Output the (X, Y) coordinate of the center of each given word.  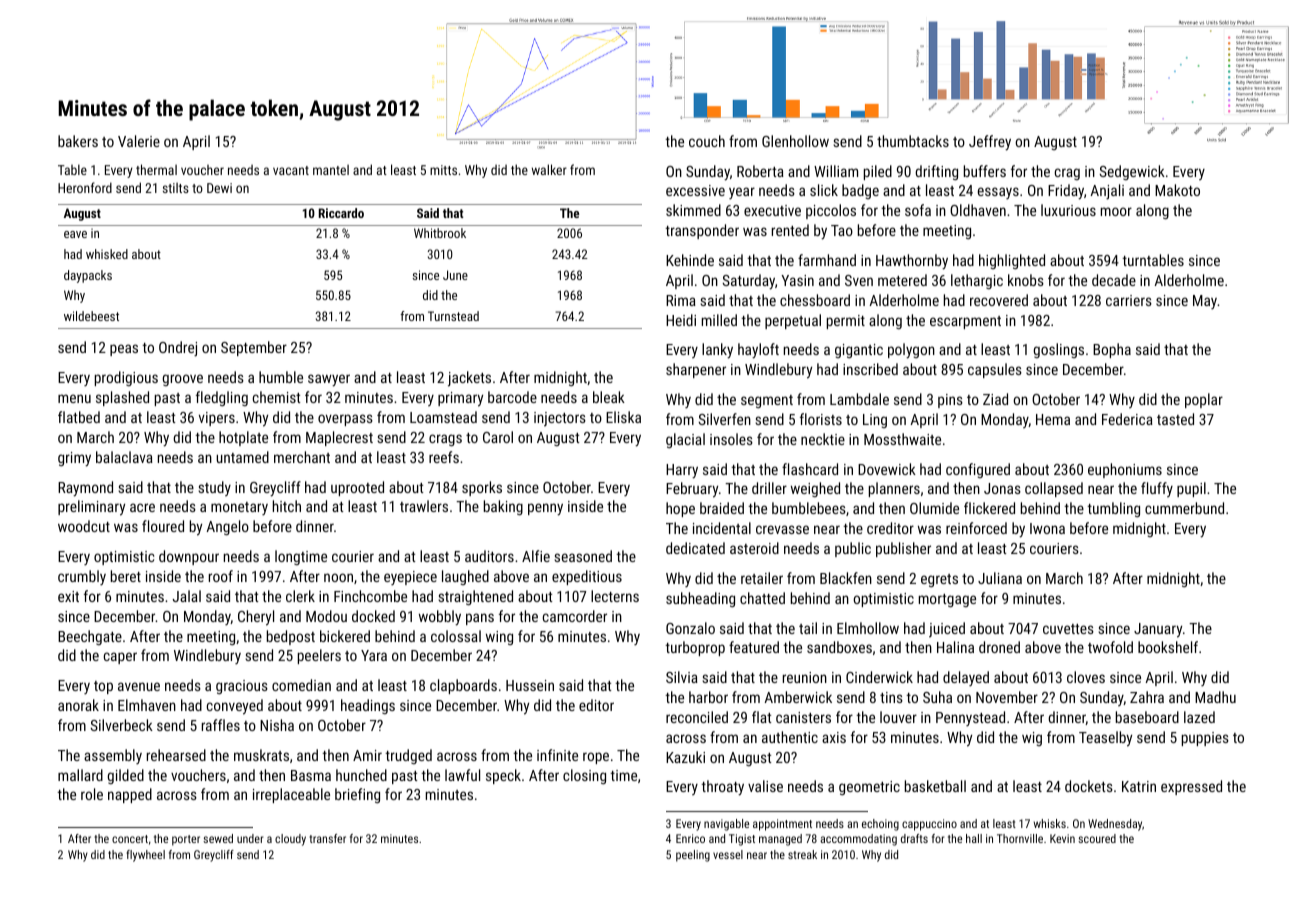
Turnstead (453, 316)
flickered (989, 508)
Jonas (1002, 488)
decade (1114, 280)
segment (767, 401)
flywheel (145, 856)
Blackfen (846, 578)
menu (74, 398)
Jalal (186, 596)
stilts (176, 188)
